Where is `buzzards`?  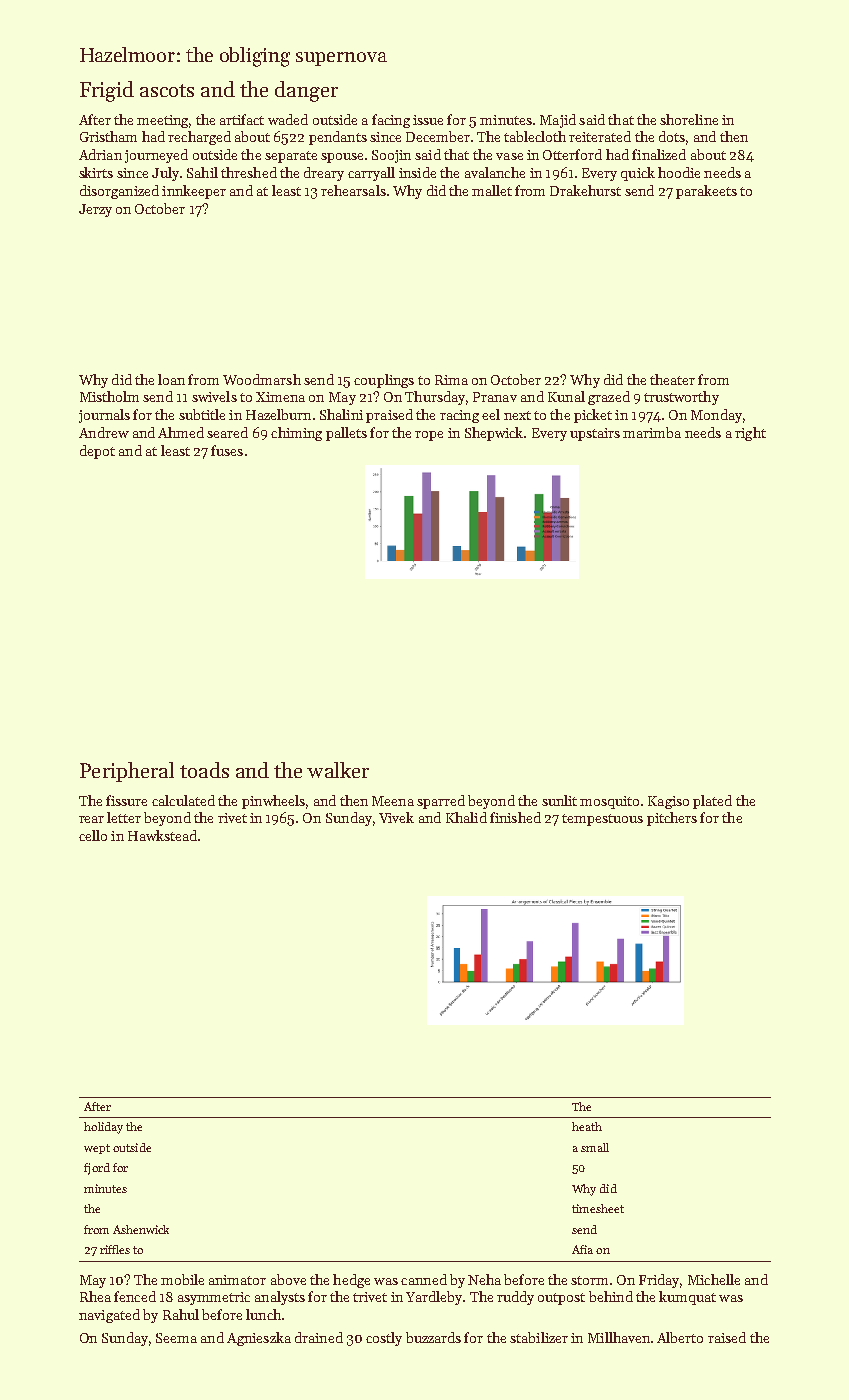
buzzards is located at coordinates (433, 1337).
